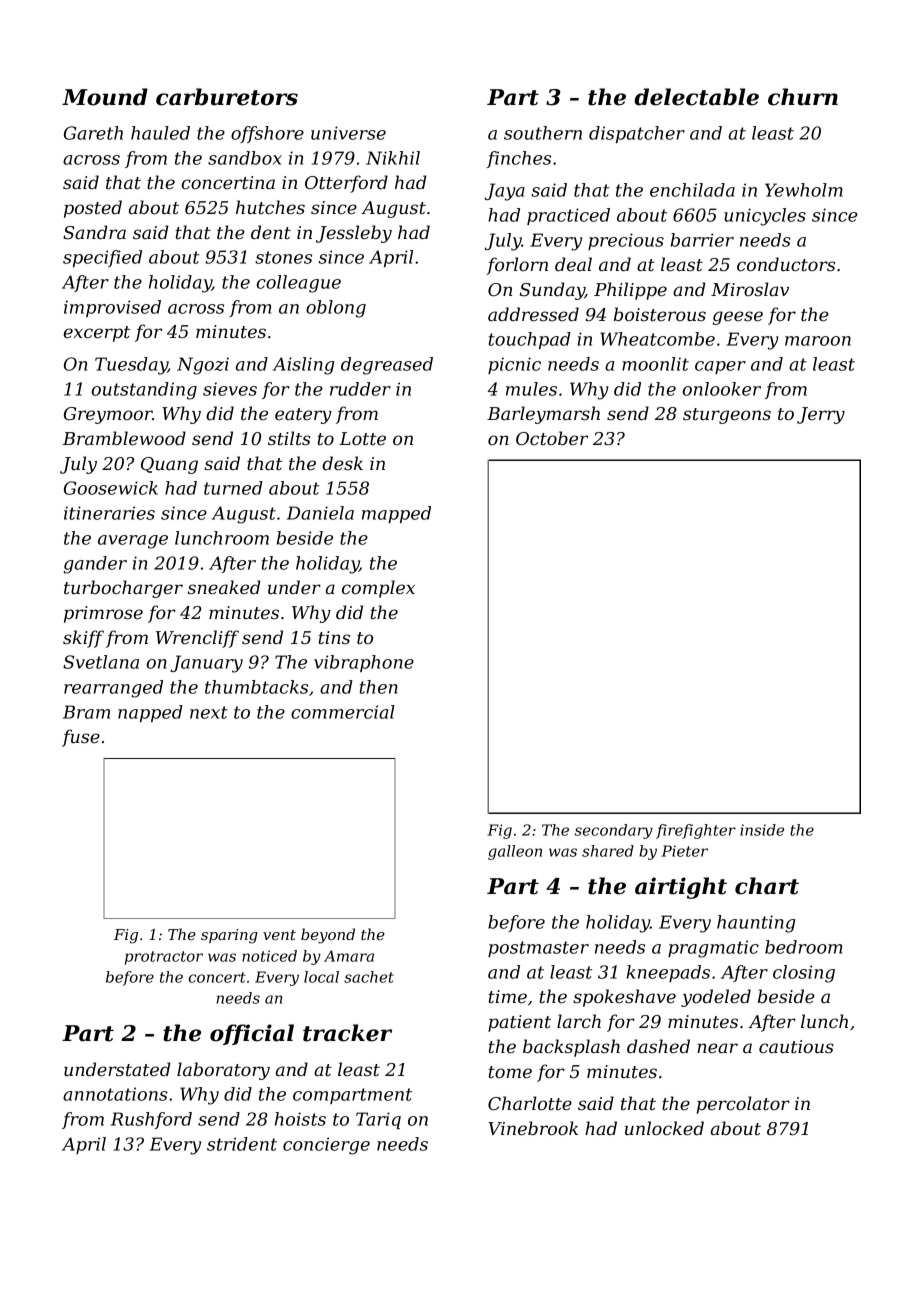  I want to click on airtight, so click(681, 888).
